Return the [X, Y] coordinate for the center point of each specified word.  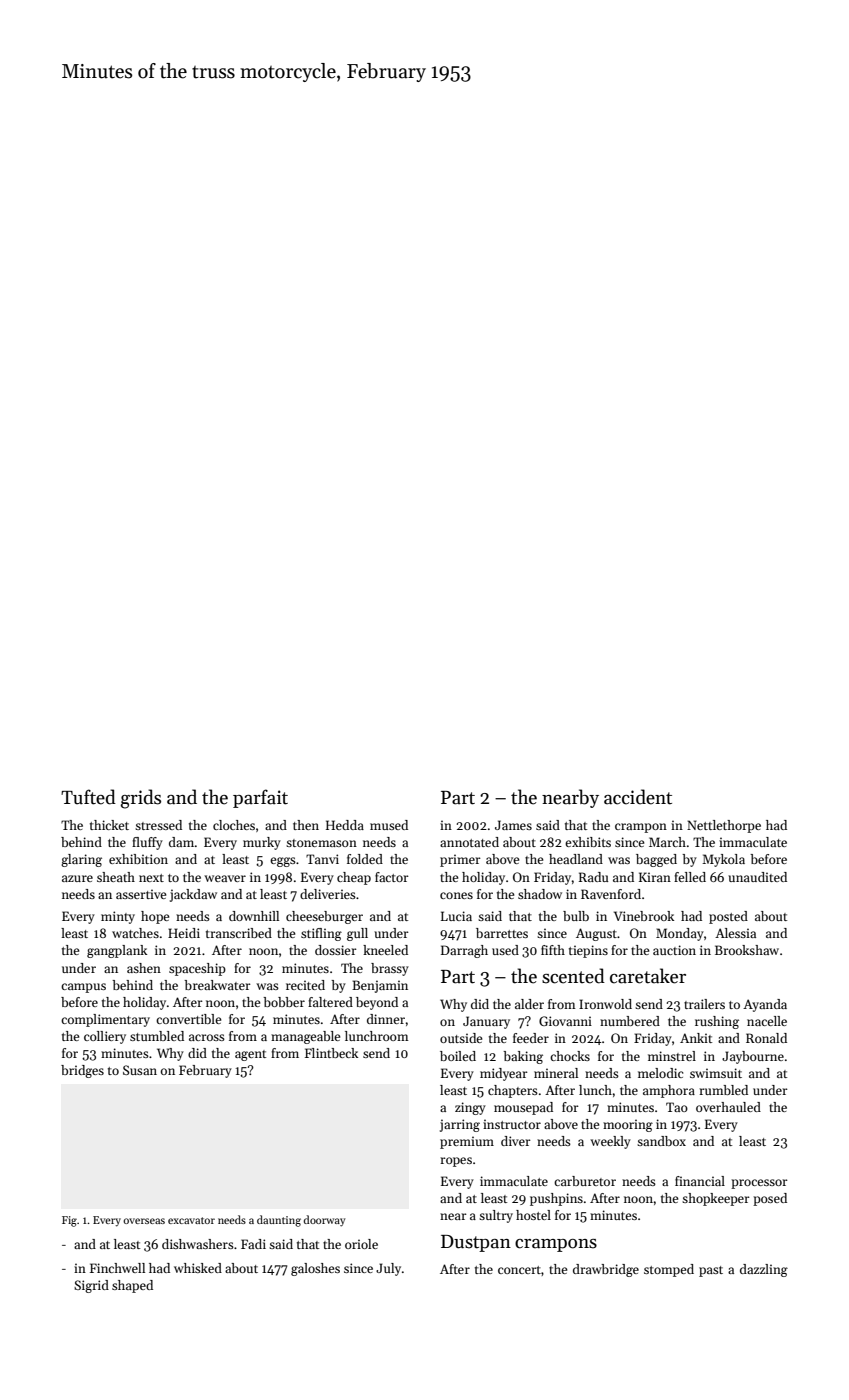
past [711, 1271]
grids [141, 799]
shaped [132, 1286]
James [513, 825]
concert [519, 1270]
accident [638, 797]
